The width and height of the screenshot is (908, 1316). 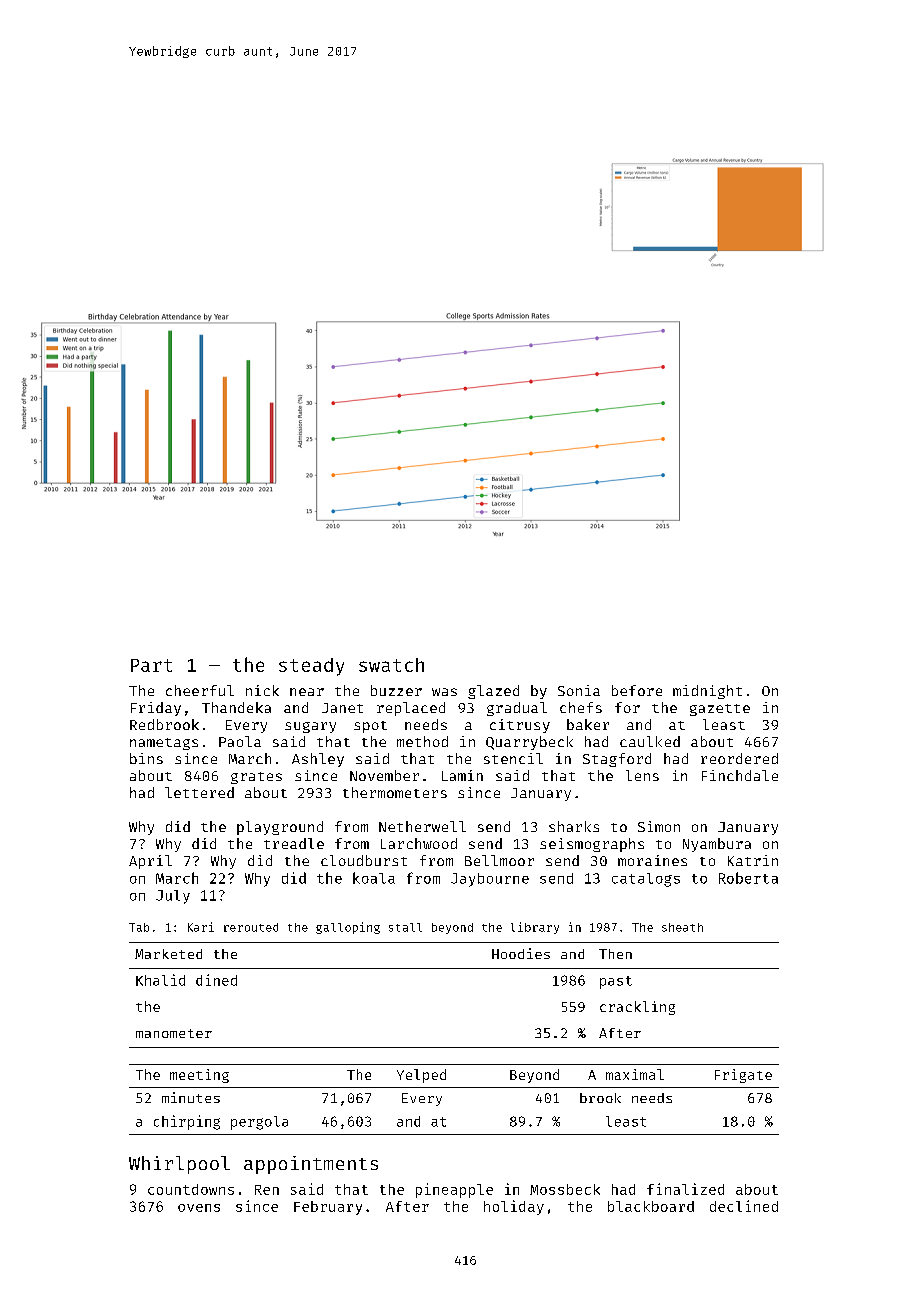 What do you see at coordinates (513, 758) in the screenshot?
I see `stencil` at bounding box center [513, 758].
